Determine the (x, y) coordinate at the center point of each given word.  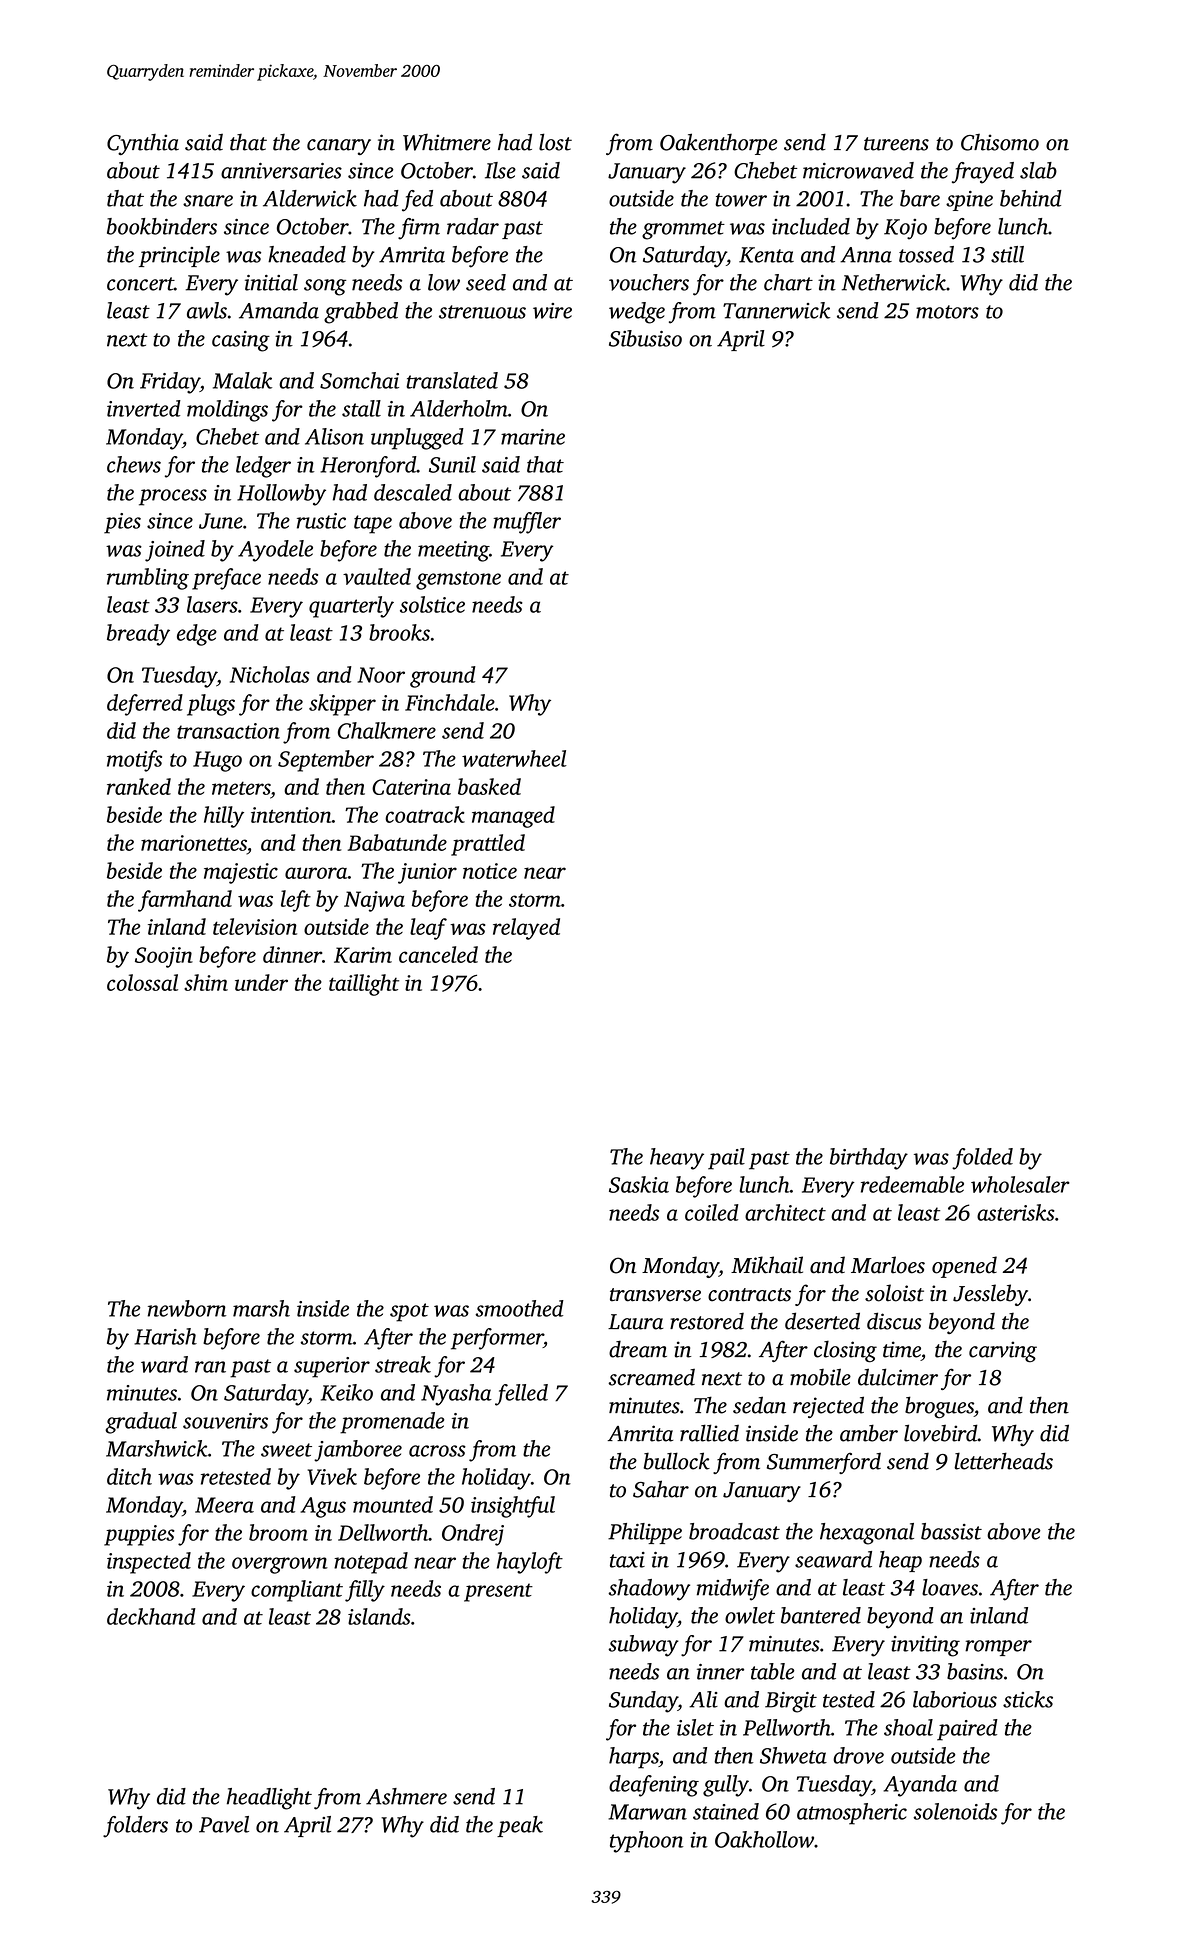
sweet (286, 1450)
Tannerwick (776, 310)
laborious (955, 1699)
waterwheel (514, 758)
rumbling (148, 579)
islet (695, 1727)
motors (947, 312)
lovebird (941, 1433)
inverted (144, 408)
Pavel (224, 1824)
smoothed (519, 1308)
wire (552, 311)
